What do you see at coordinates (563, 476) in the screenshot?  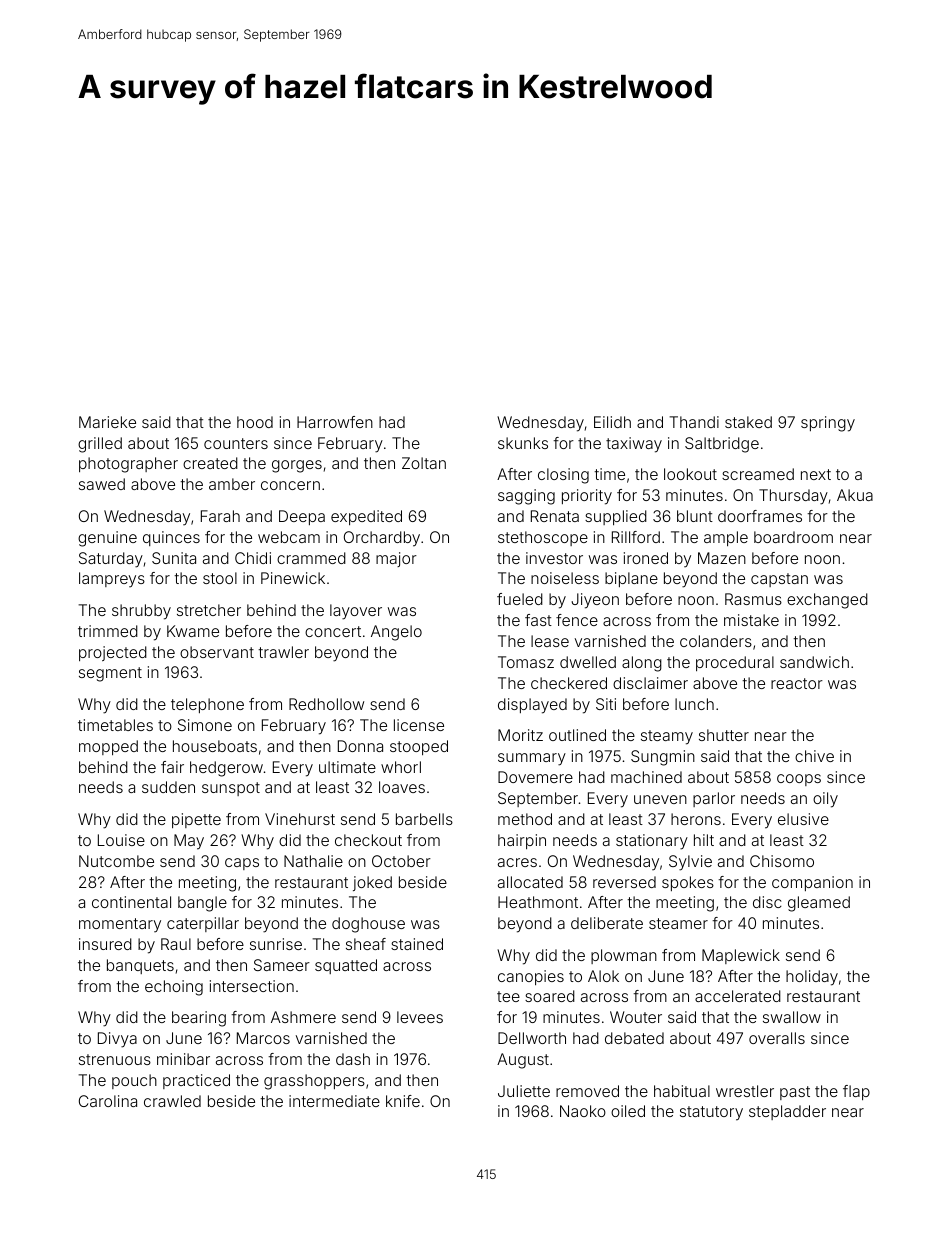 I see `closing` at bounding box center [563, 476].
